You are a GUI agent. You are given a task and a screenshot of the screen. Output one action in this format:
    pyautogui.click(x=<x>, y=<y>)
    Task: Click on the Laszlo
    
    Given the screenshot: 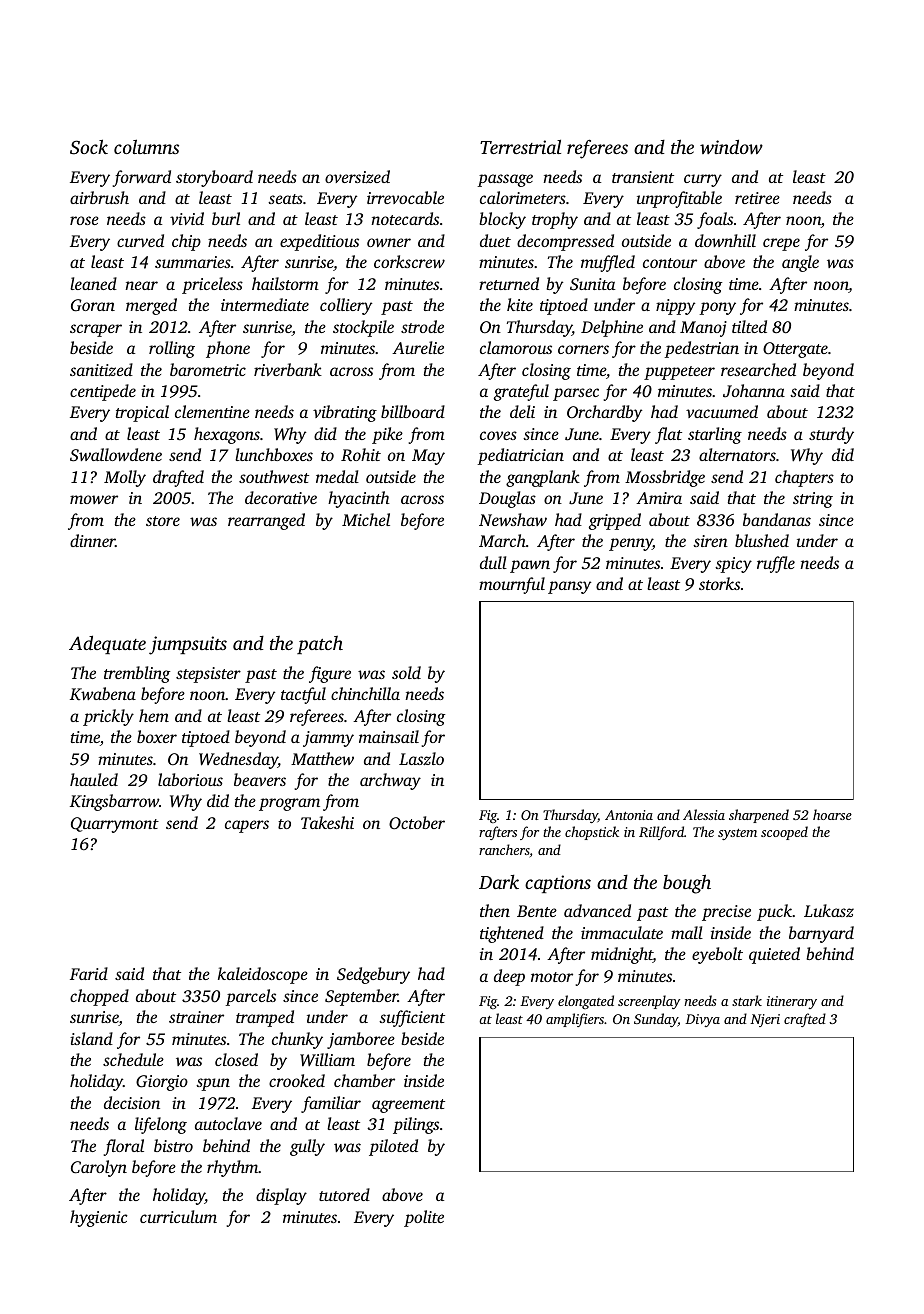 What is the action you would take?
    pyautogui.click(x=421, y=758)
